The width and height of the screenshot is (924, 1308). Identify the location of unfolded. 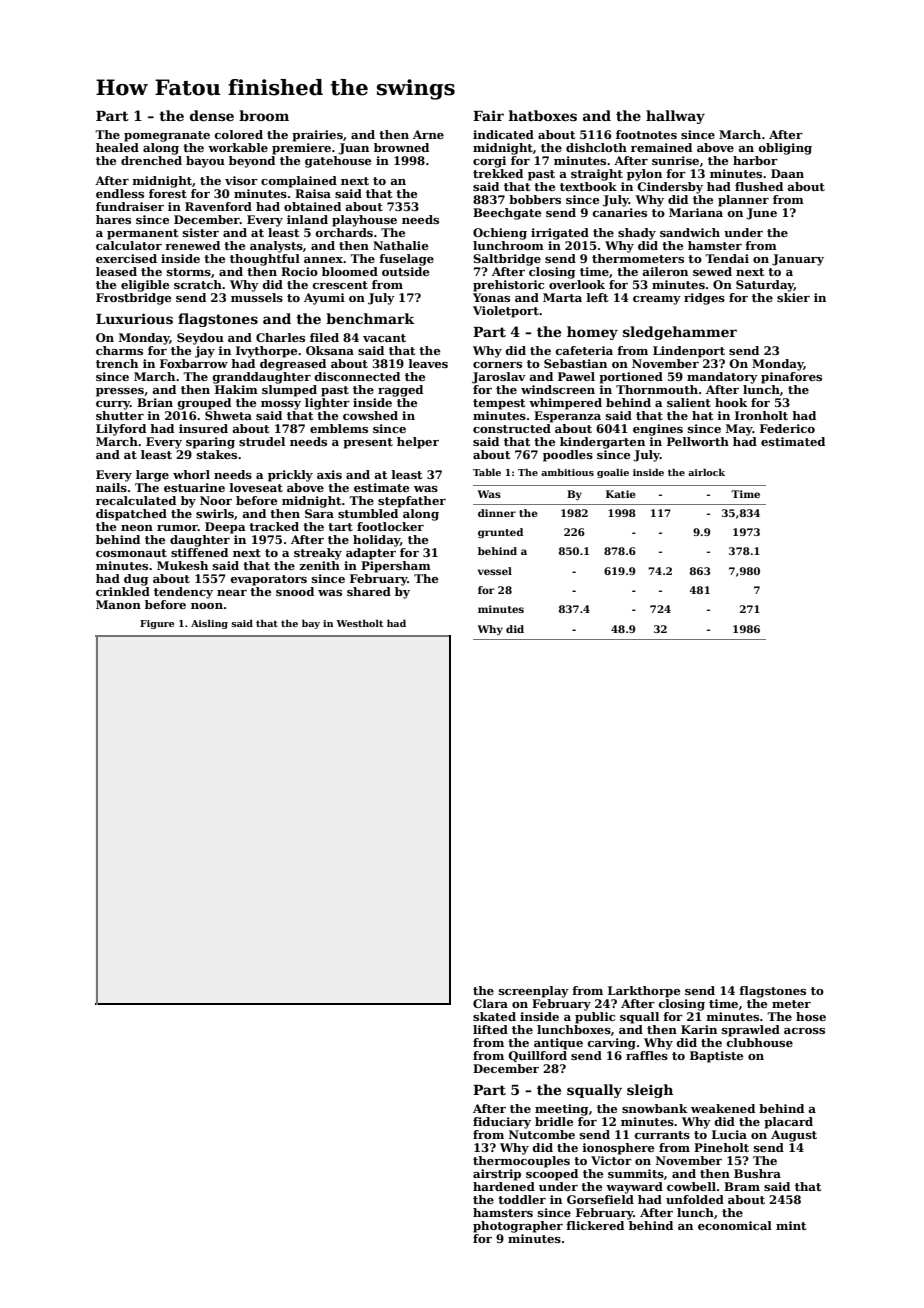
(695, 1199).
